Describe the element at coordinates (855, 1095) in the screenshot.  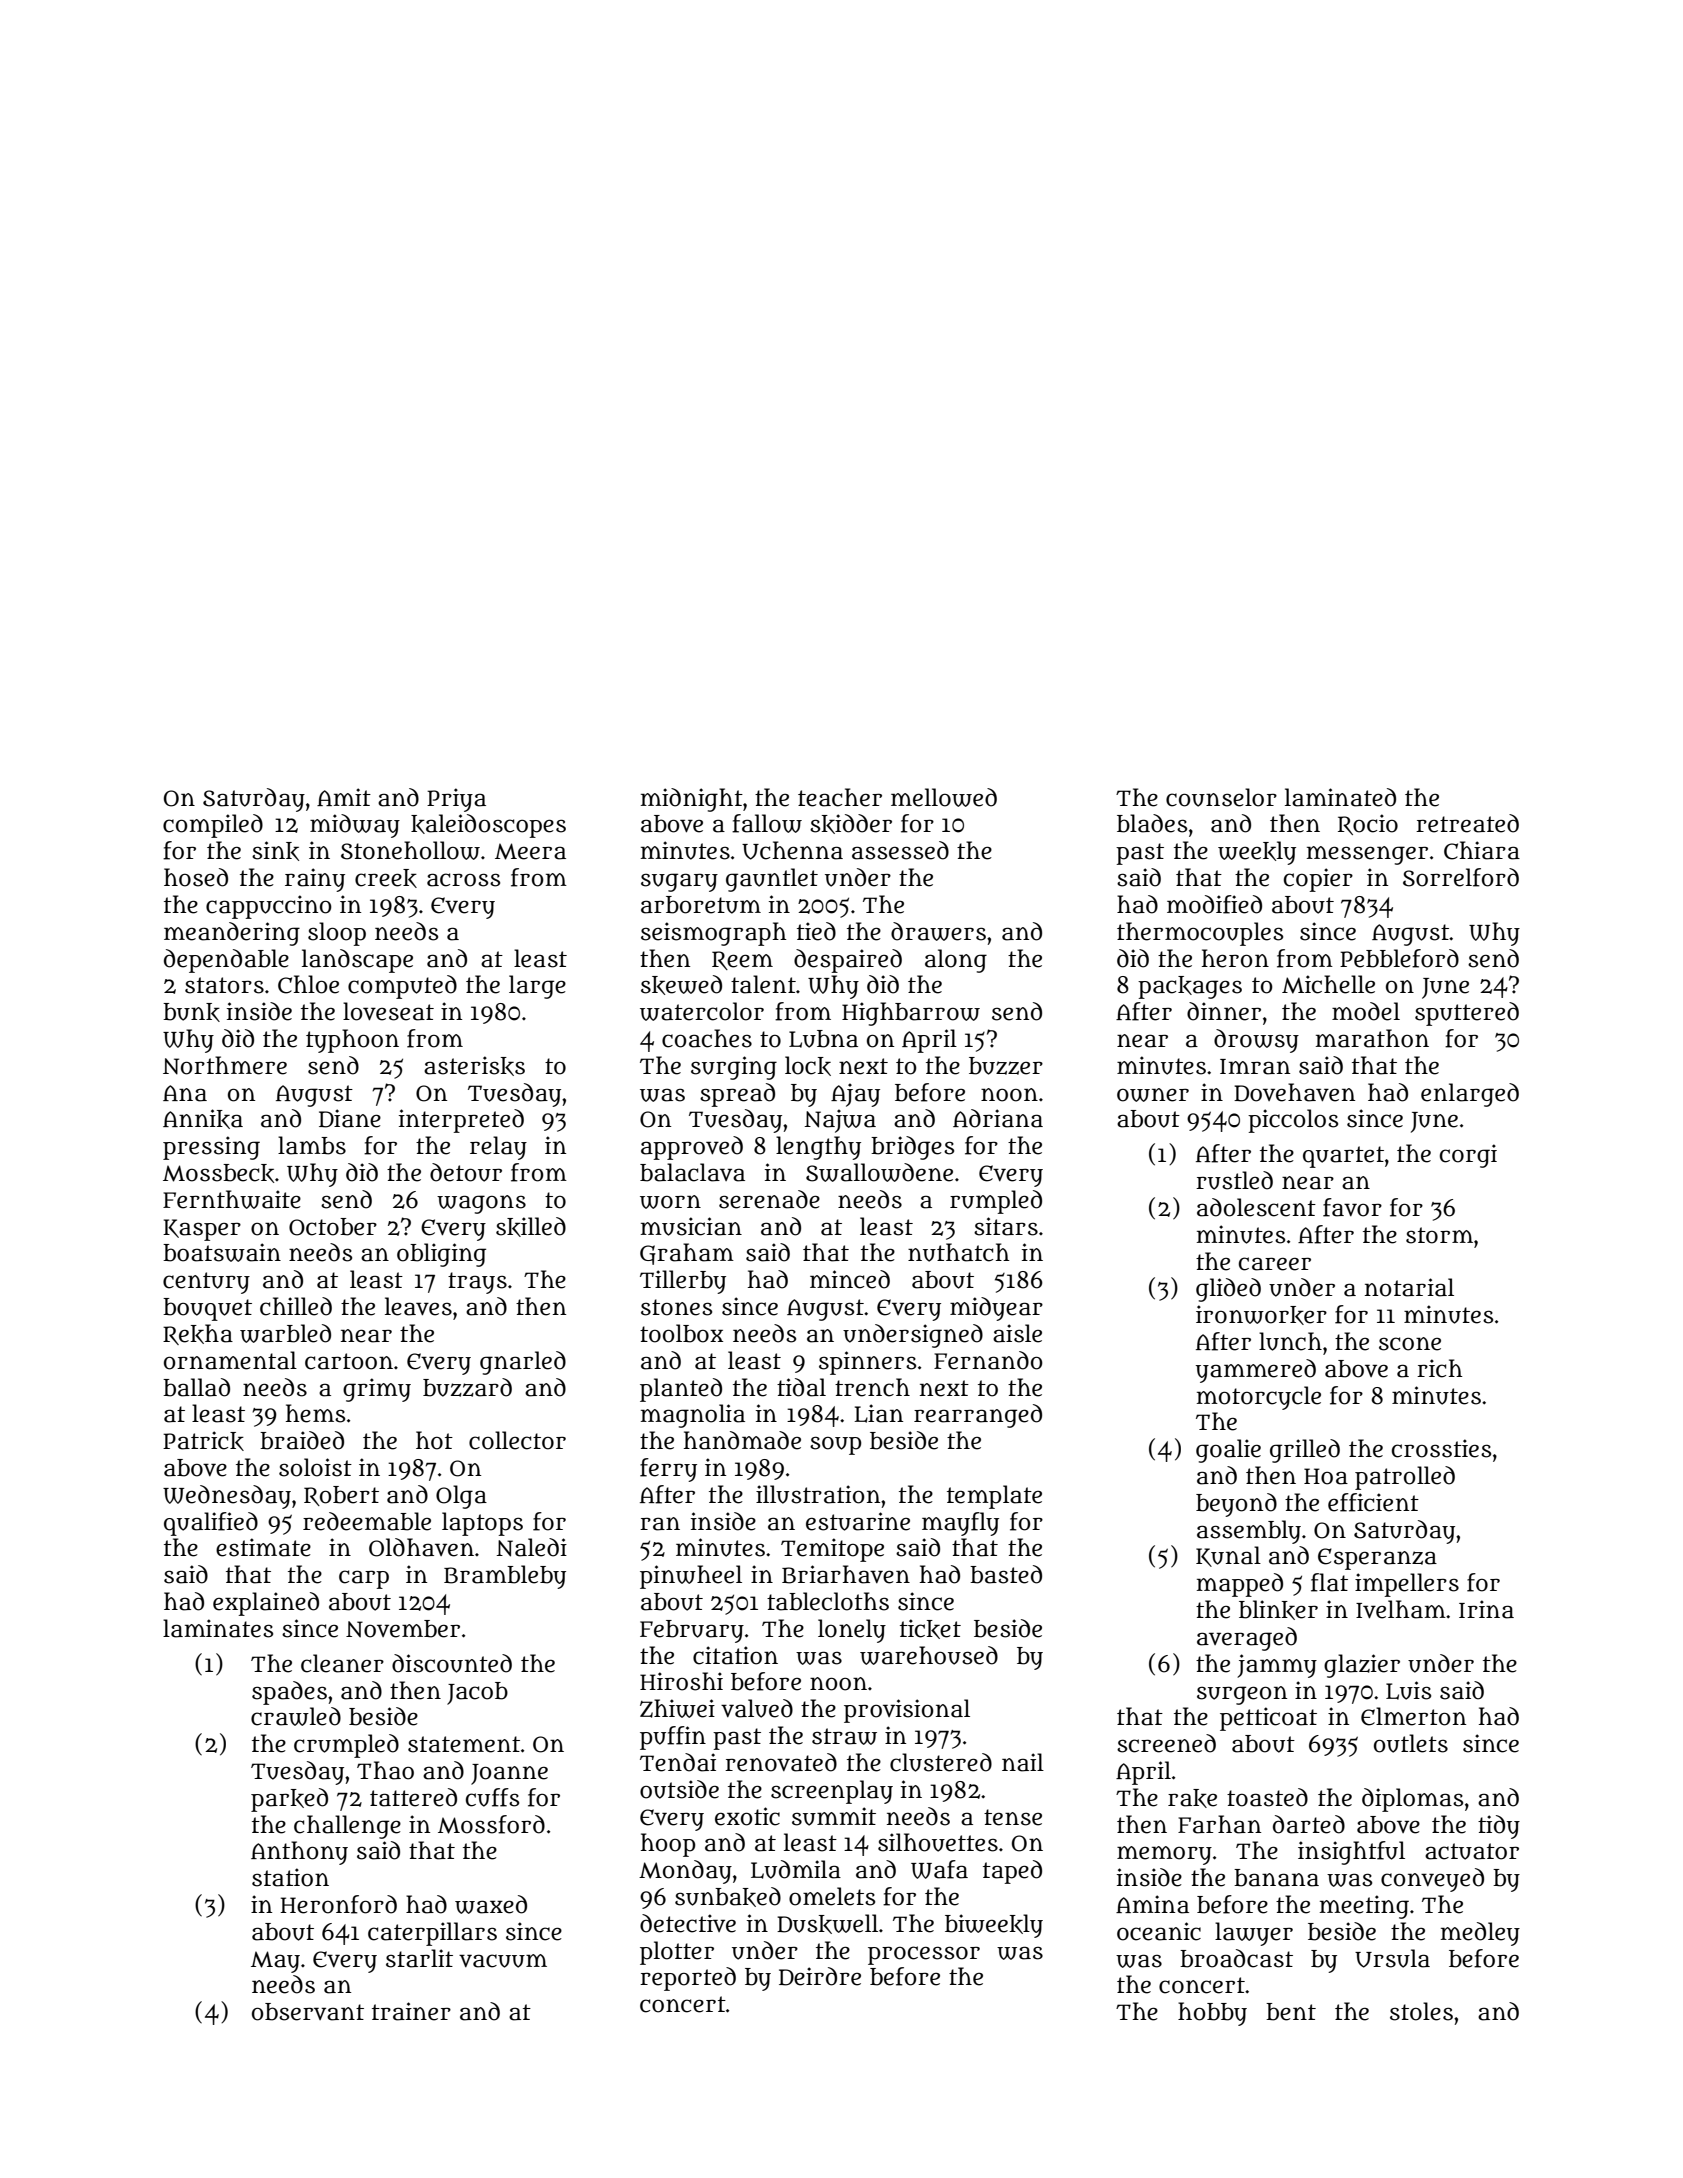
I see `Ajay` at that location.
